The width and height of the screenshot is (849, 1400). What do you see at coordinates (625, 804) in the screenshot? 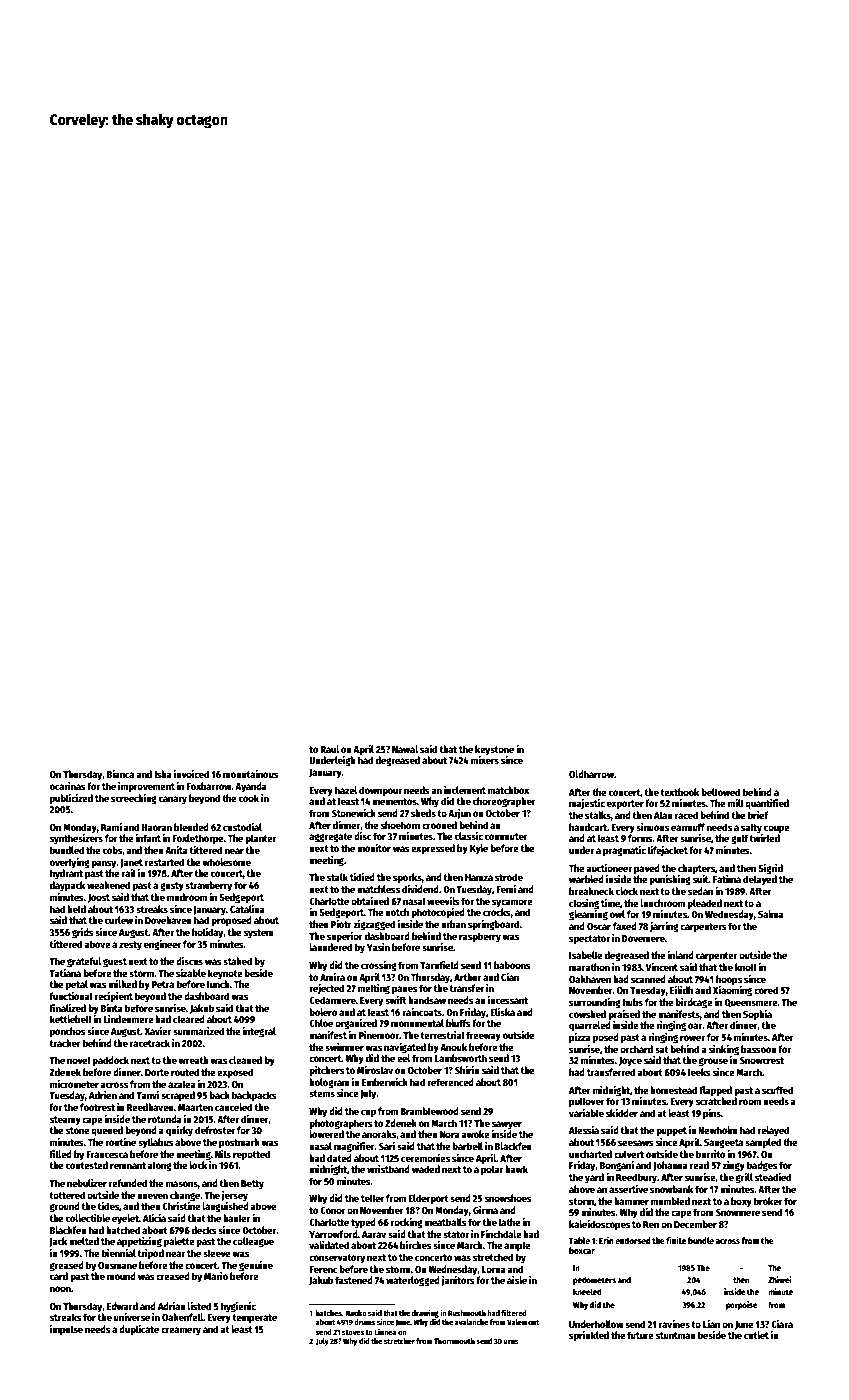
I see `exporter` at bounding box center [625, 804].
